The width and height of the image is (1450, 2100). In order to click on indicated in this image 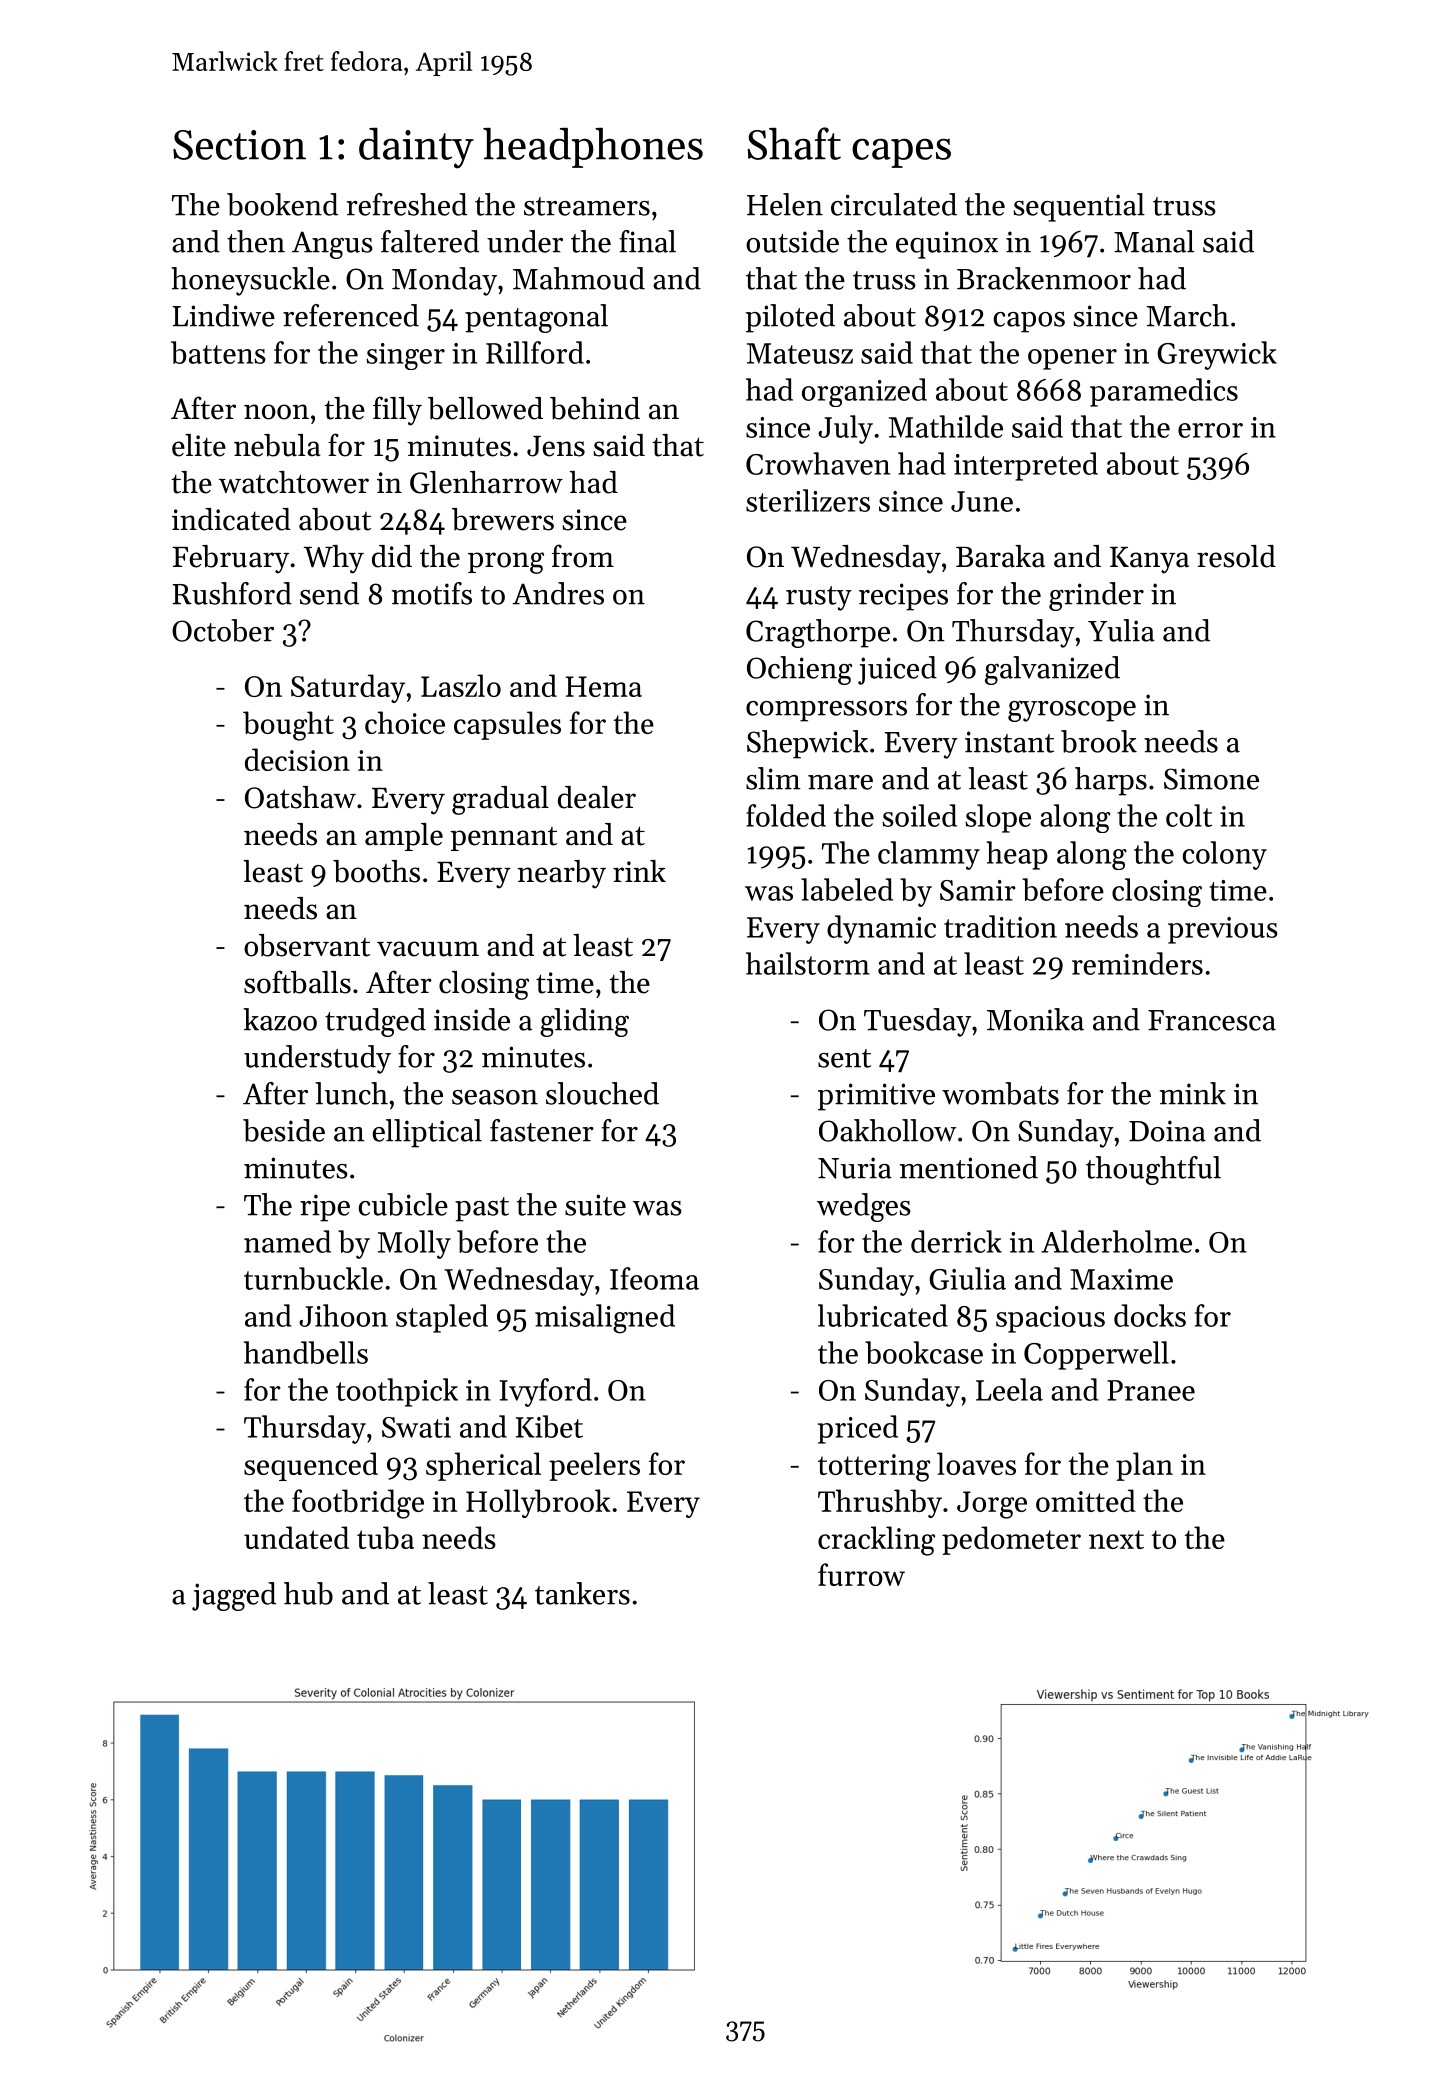, I will do `click(231, 519)`.
